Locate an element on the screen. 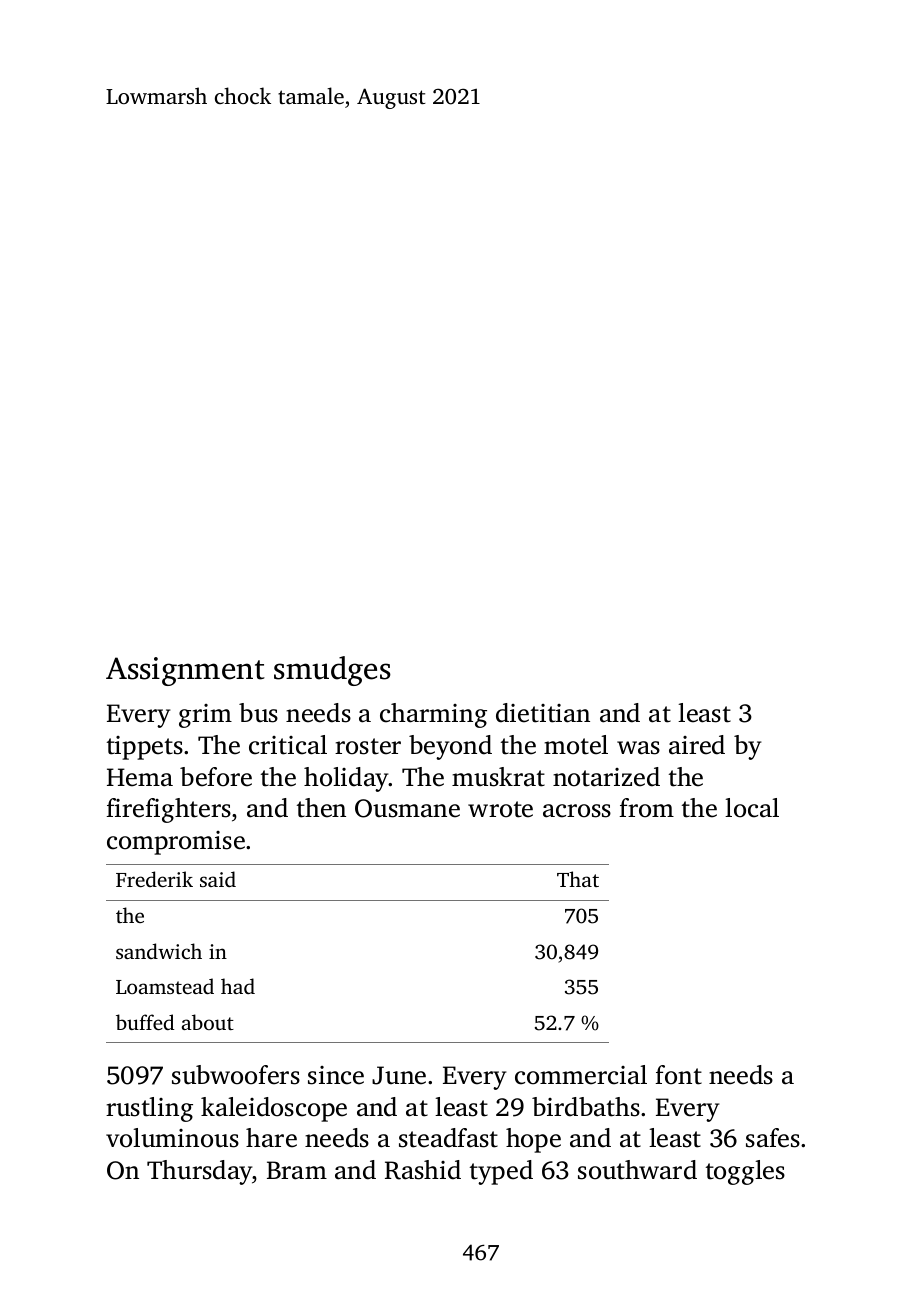 This screenshot has height=1311, width=924. Thursday is located at coordinates (200, 1172).
